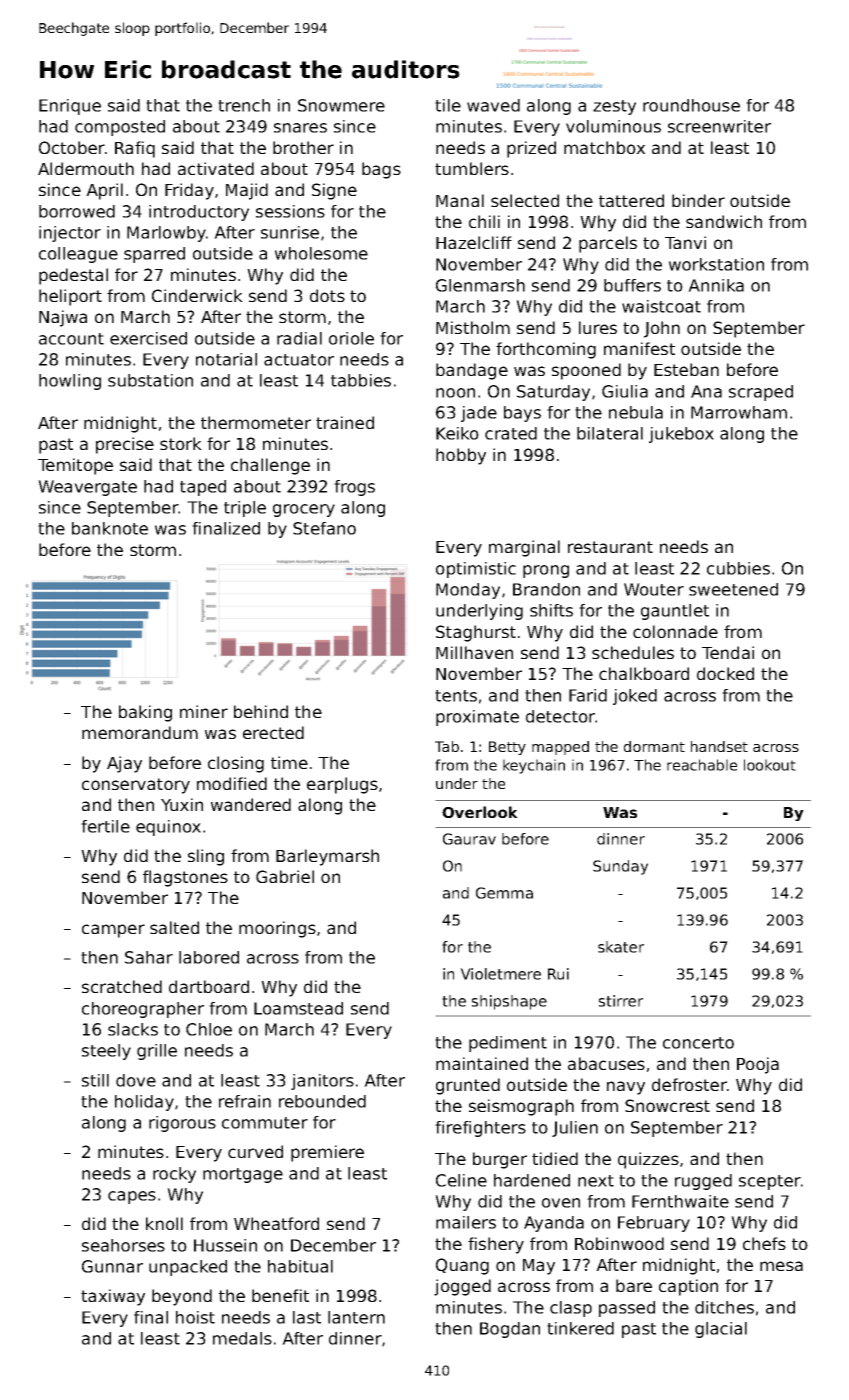 Image resolution: width=849 pixels, height=1400 pixels. I want to click on glacial, so click(721, 1330).
